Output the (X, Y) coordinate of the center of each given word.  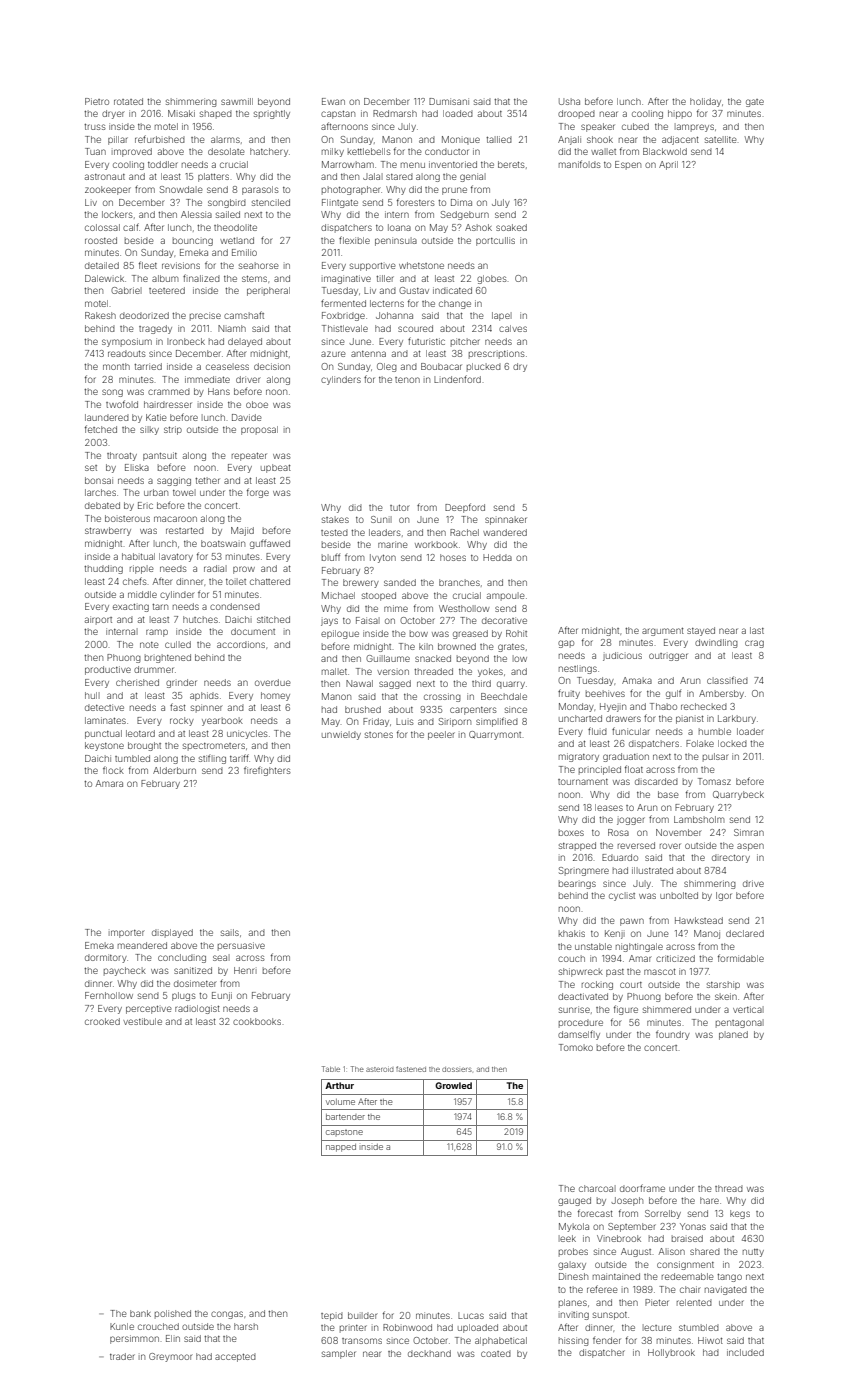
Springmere (584, 871)
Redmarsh (395, 113)
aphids (204, 696)
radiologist (197, 1009)
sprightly (272, 114)
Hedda (497, 557)
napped (341, 1148)
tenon (407, 380)
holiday (705, 102)
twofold (122, 404)
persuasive (241, 946)
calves (513, 328)
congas (227, 1315)
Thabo (663, 706)
